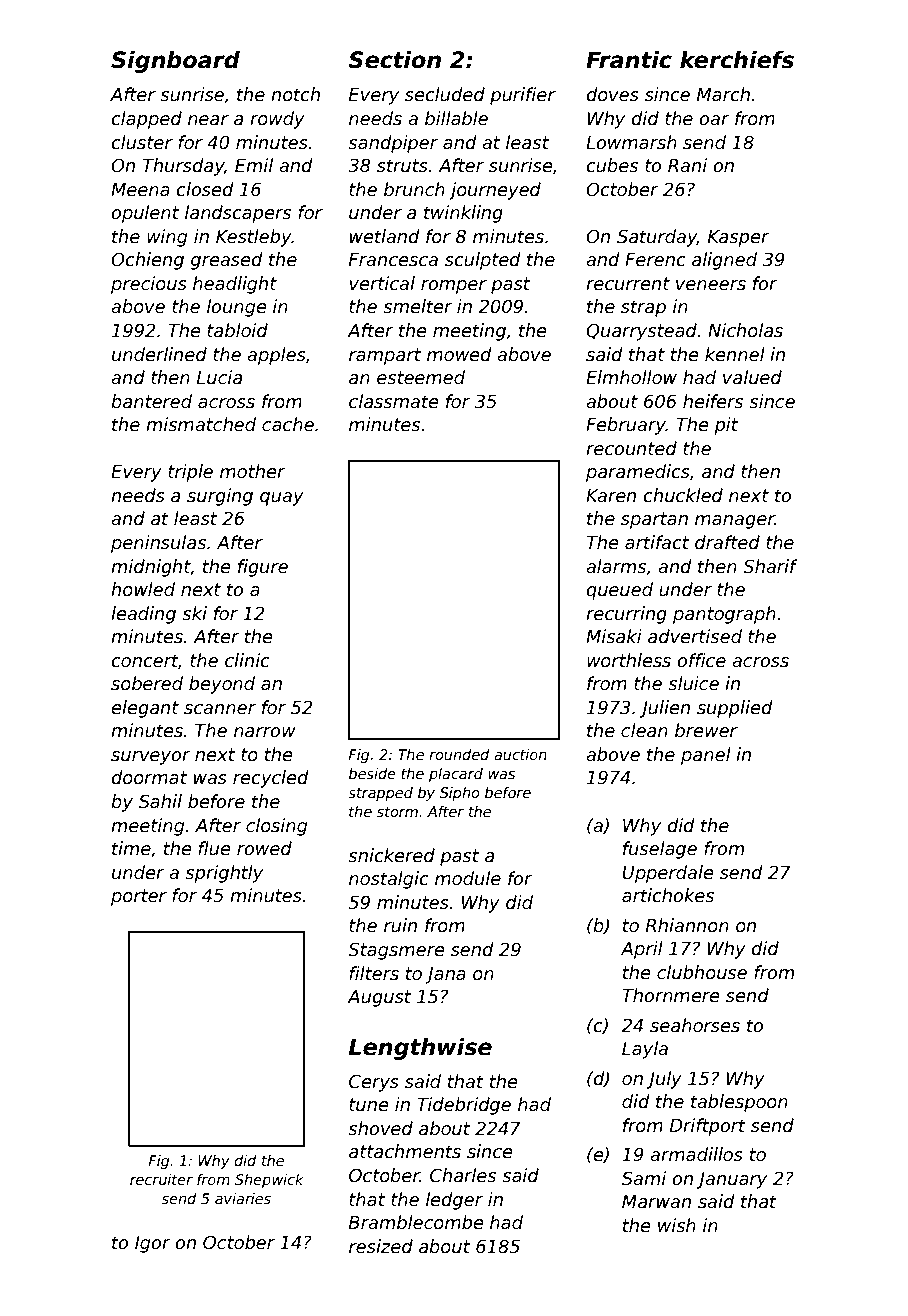 This page has width=908, height=1316. What do you see at coordinates (381, 1246) in the page?
I see `resized` at bounding box center [381, 1246].
